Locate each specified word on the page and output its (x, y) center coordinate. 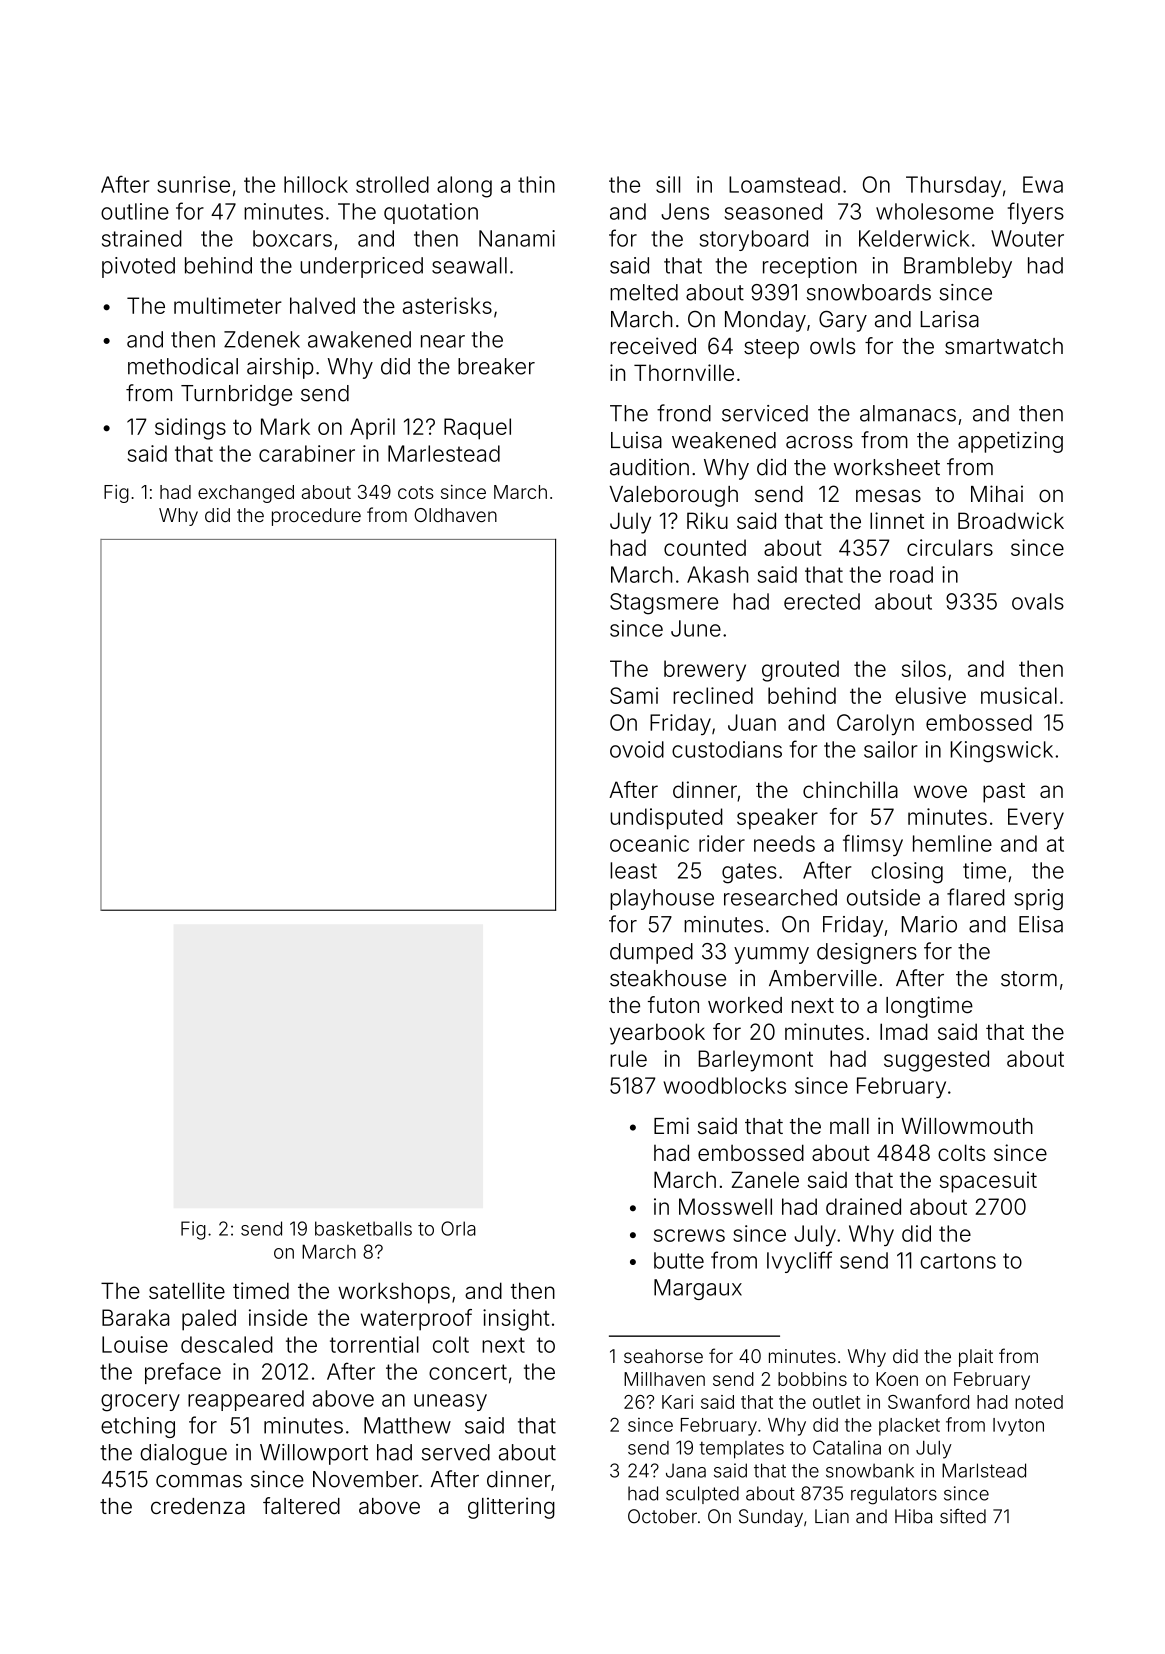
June (696, 628)
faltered (301, 1506)
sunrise (193, 184)
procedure (316, 517)
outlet (836, 1402)
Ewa (1043, 184)
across (819, 442)
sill (668, 184)
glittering (511, 1508)
